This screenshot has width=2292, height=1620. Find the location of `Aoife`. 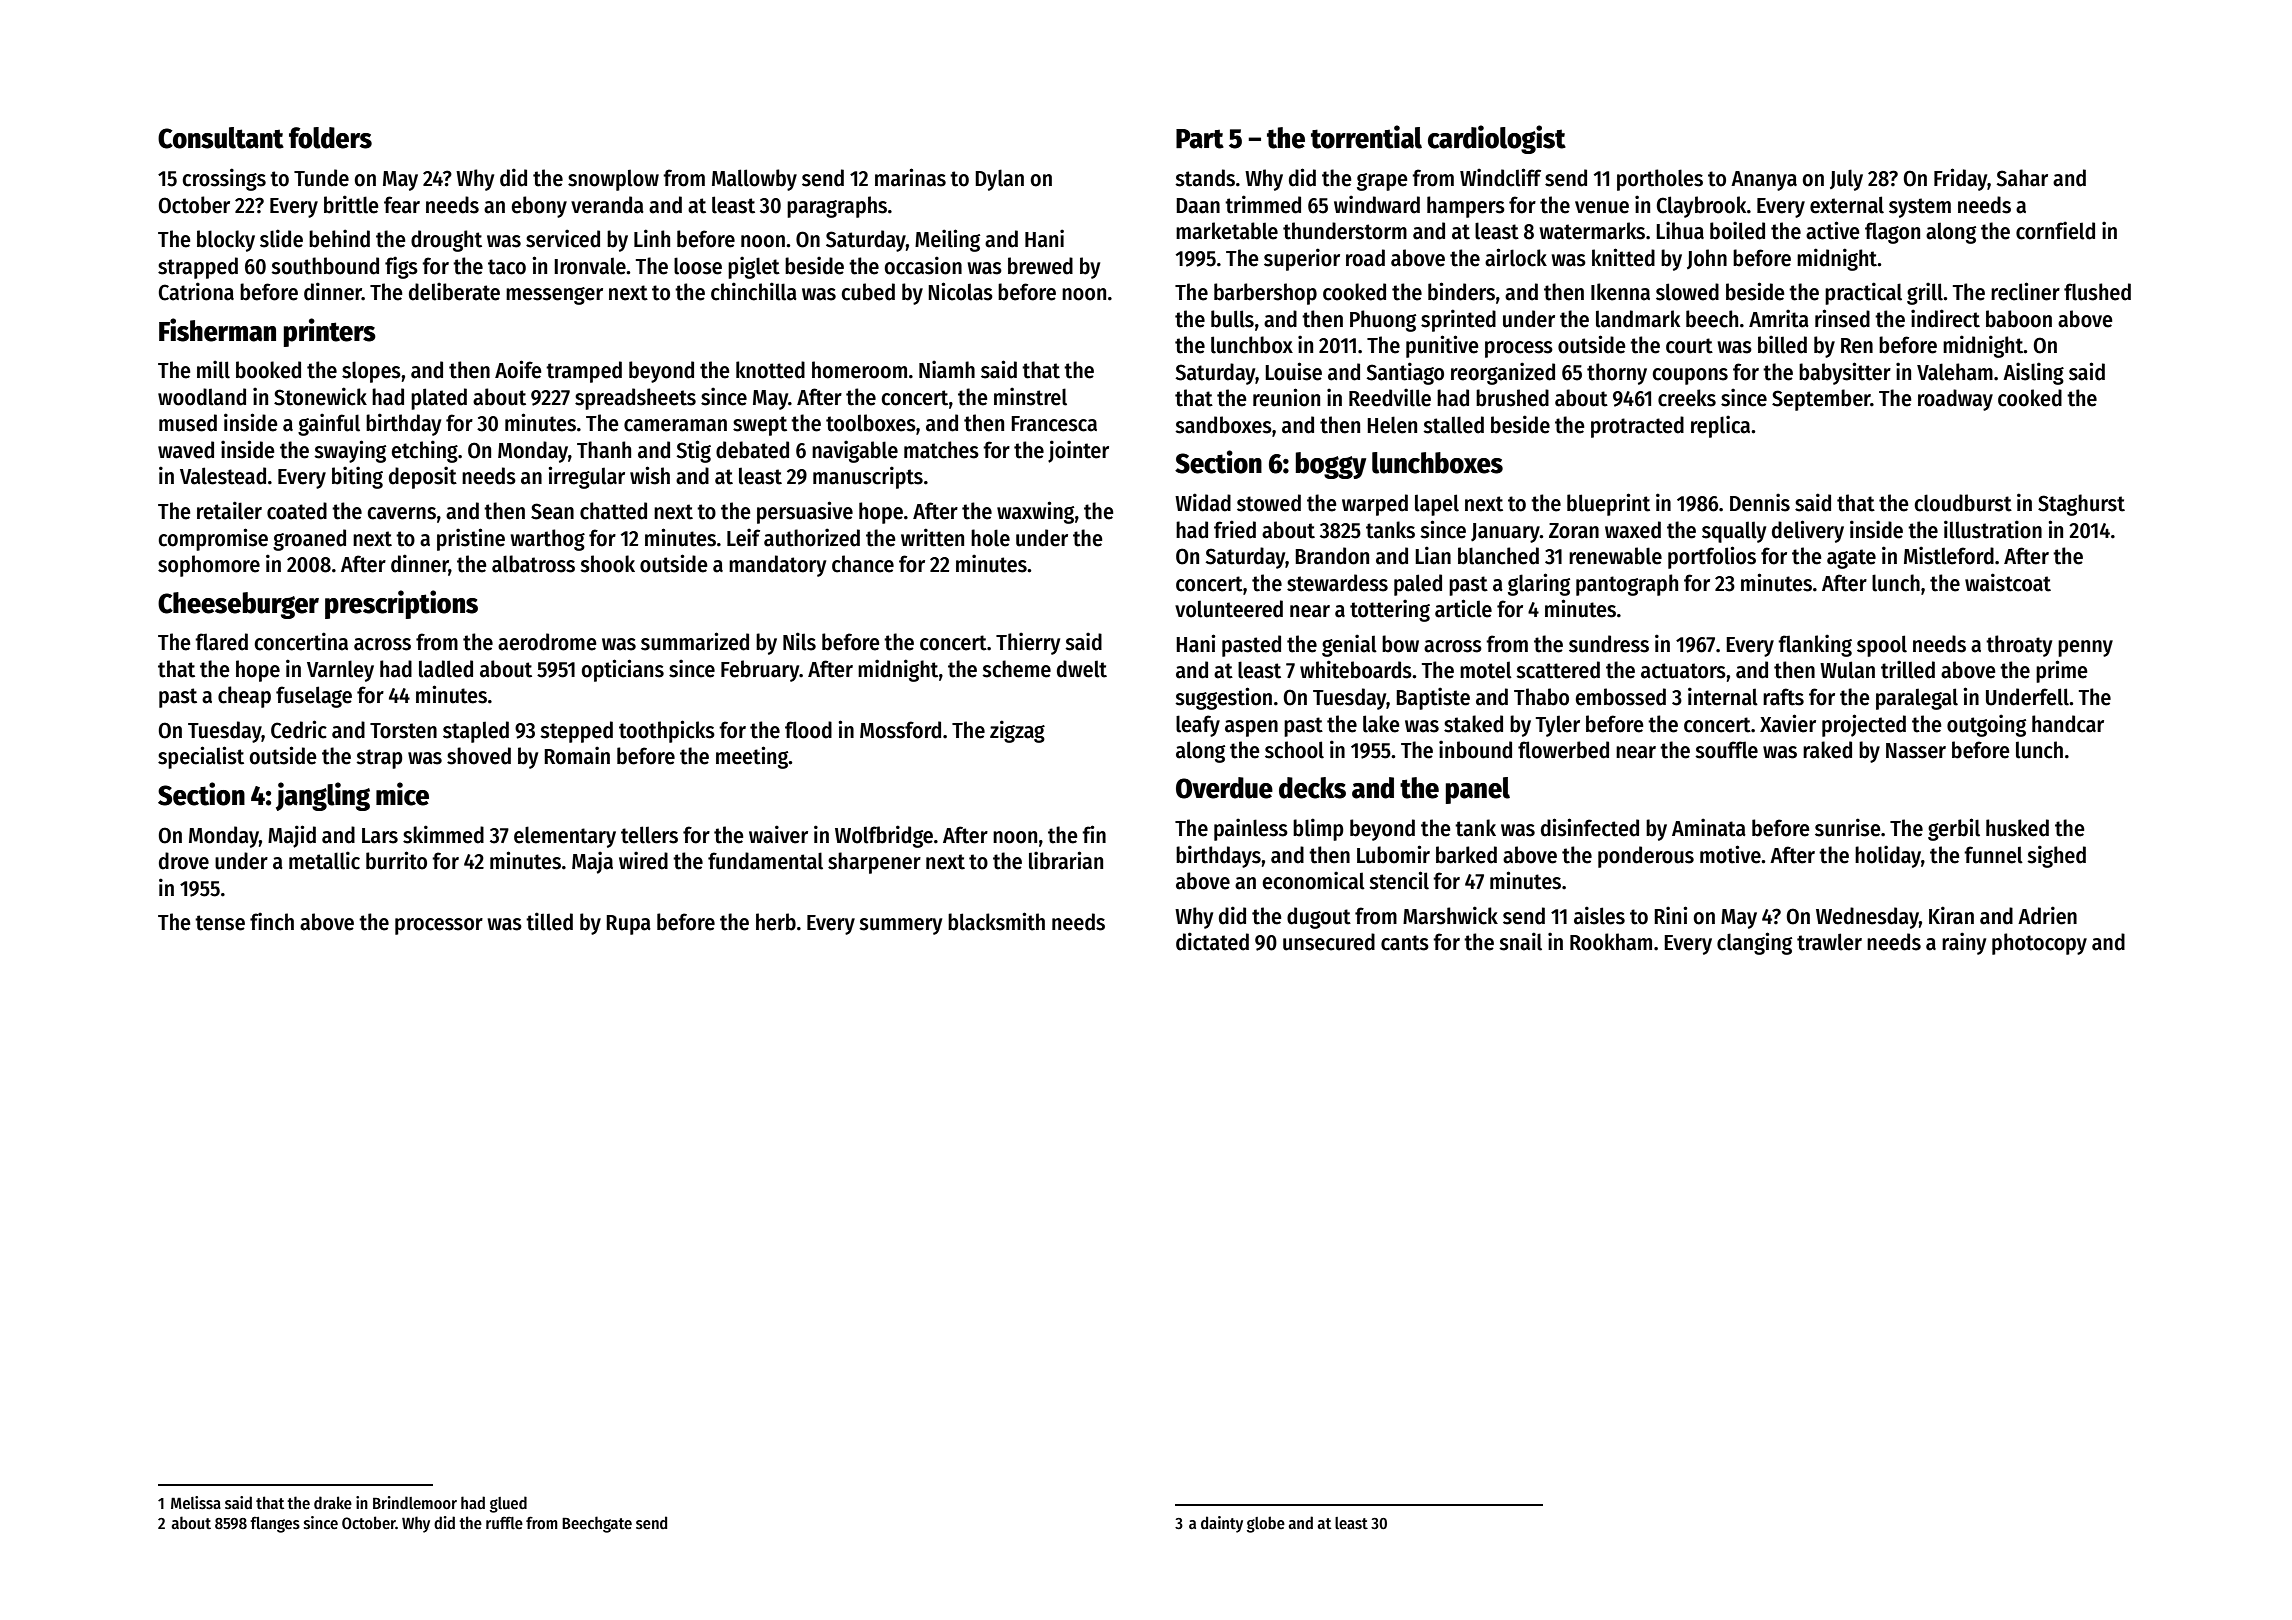

Aoife is located at coordinates (518, 369).
